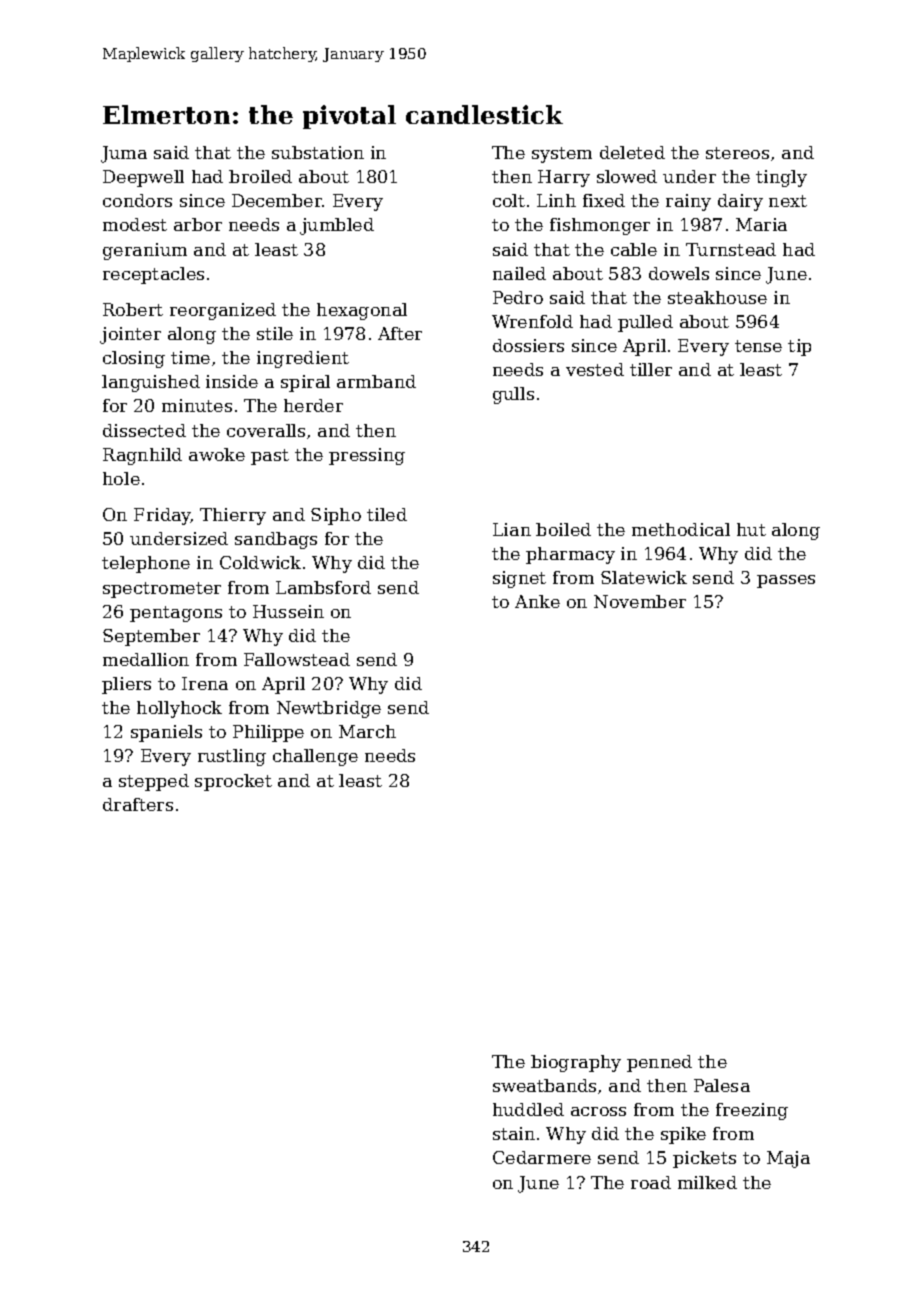  What do you see at coordinates (509, 200) in the screenshot?
I see `colt` at bounding box center [509, 200].
